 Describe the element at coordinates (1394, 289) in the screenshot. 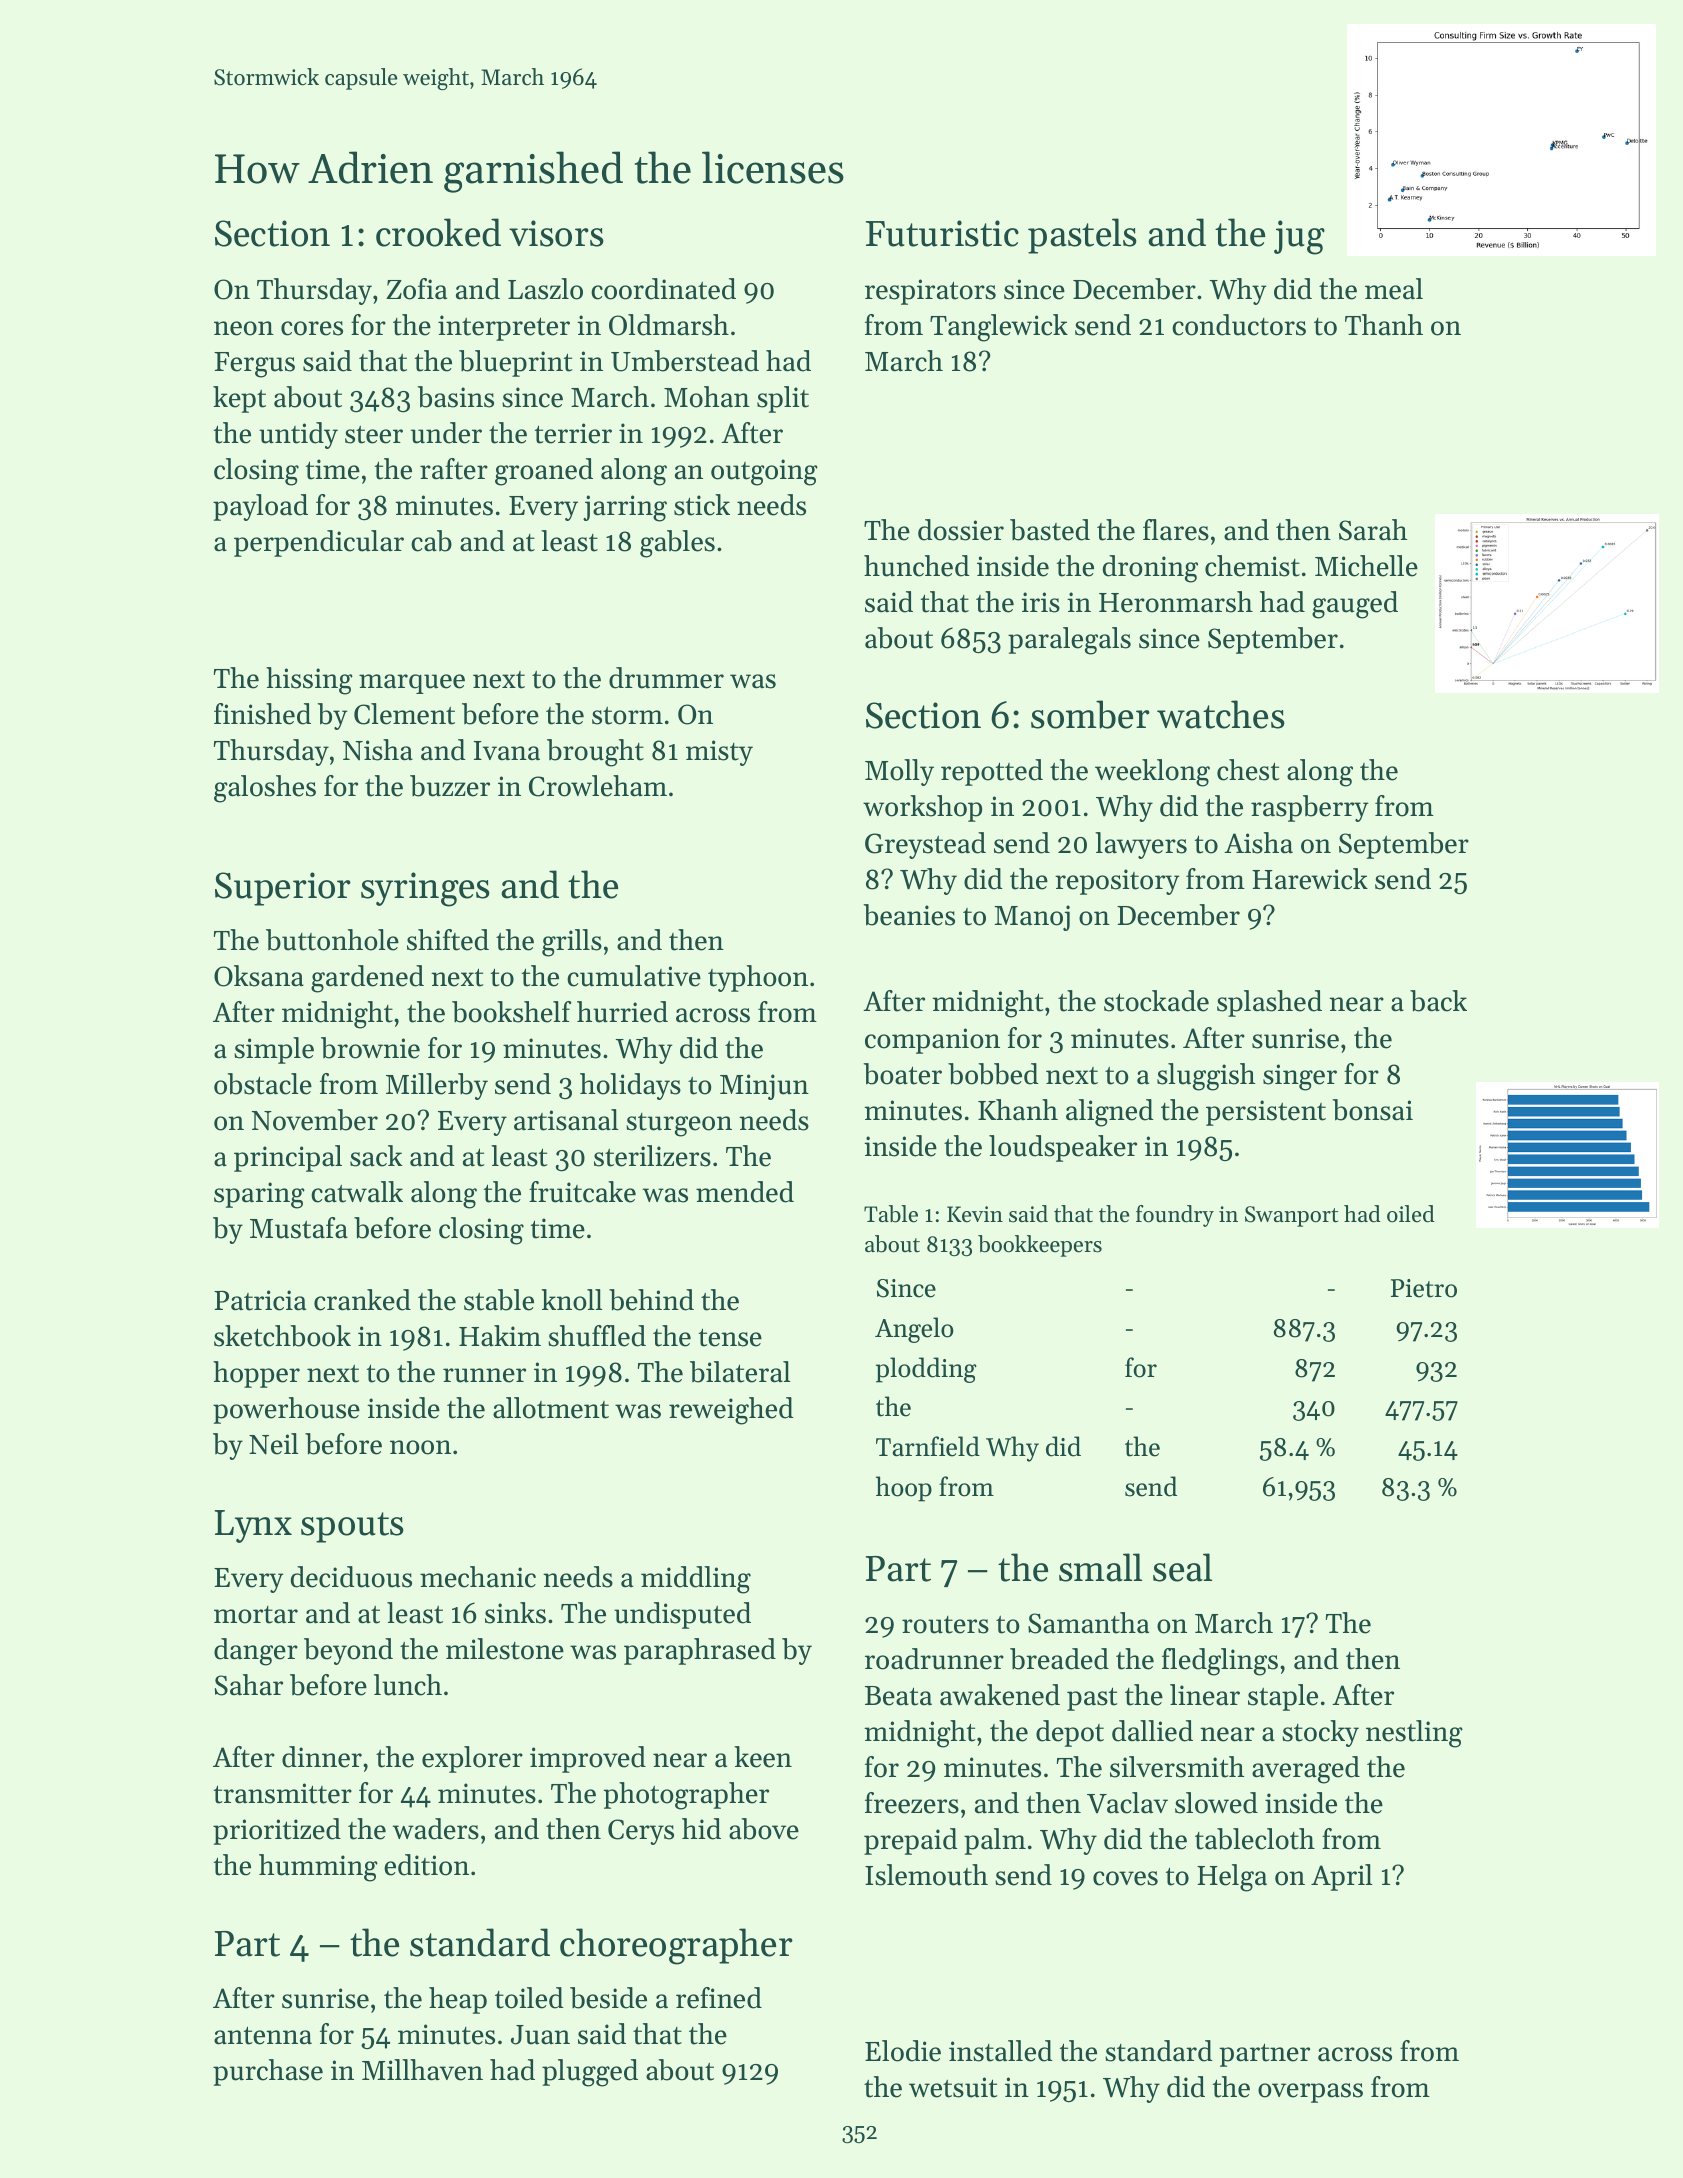

I see `meal` at that location.
